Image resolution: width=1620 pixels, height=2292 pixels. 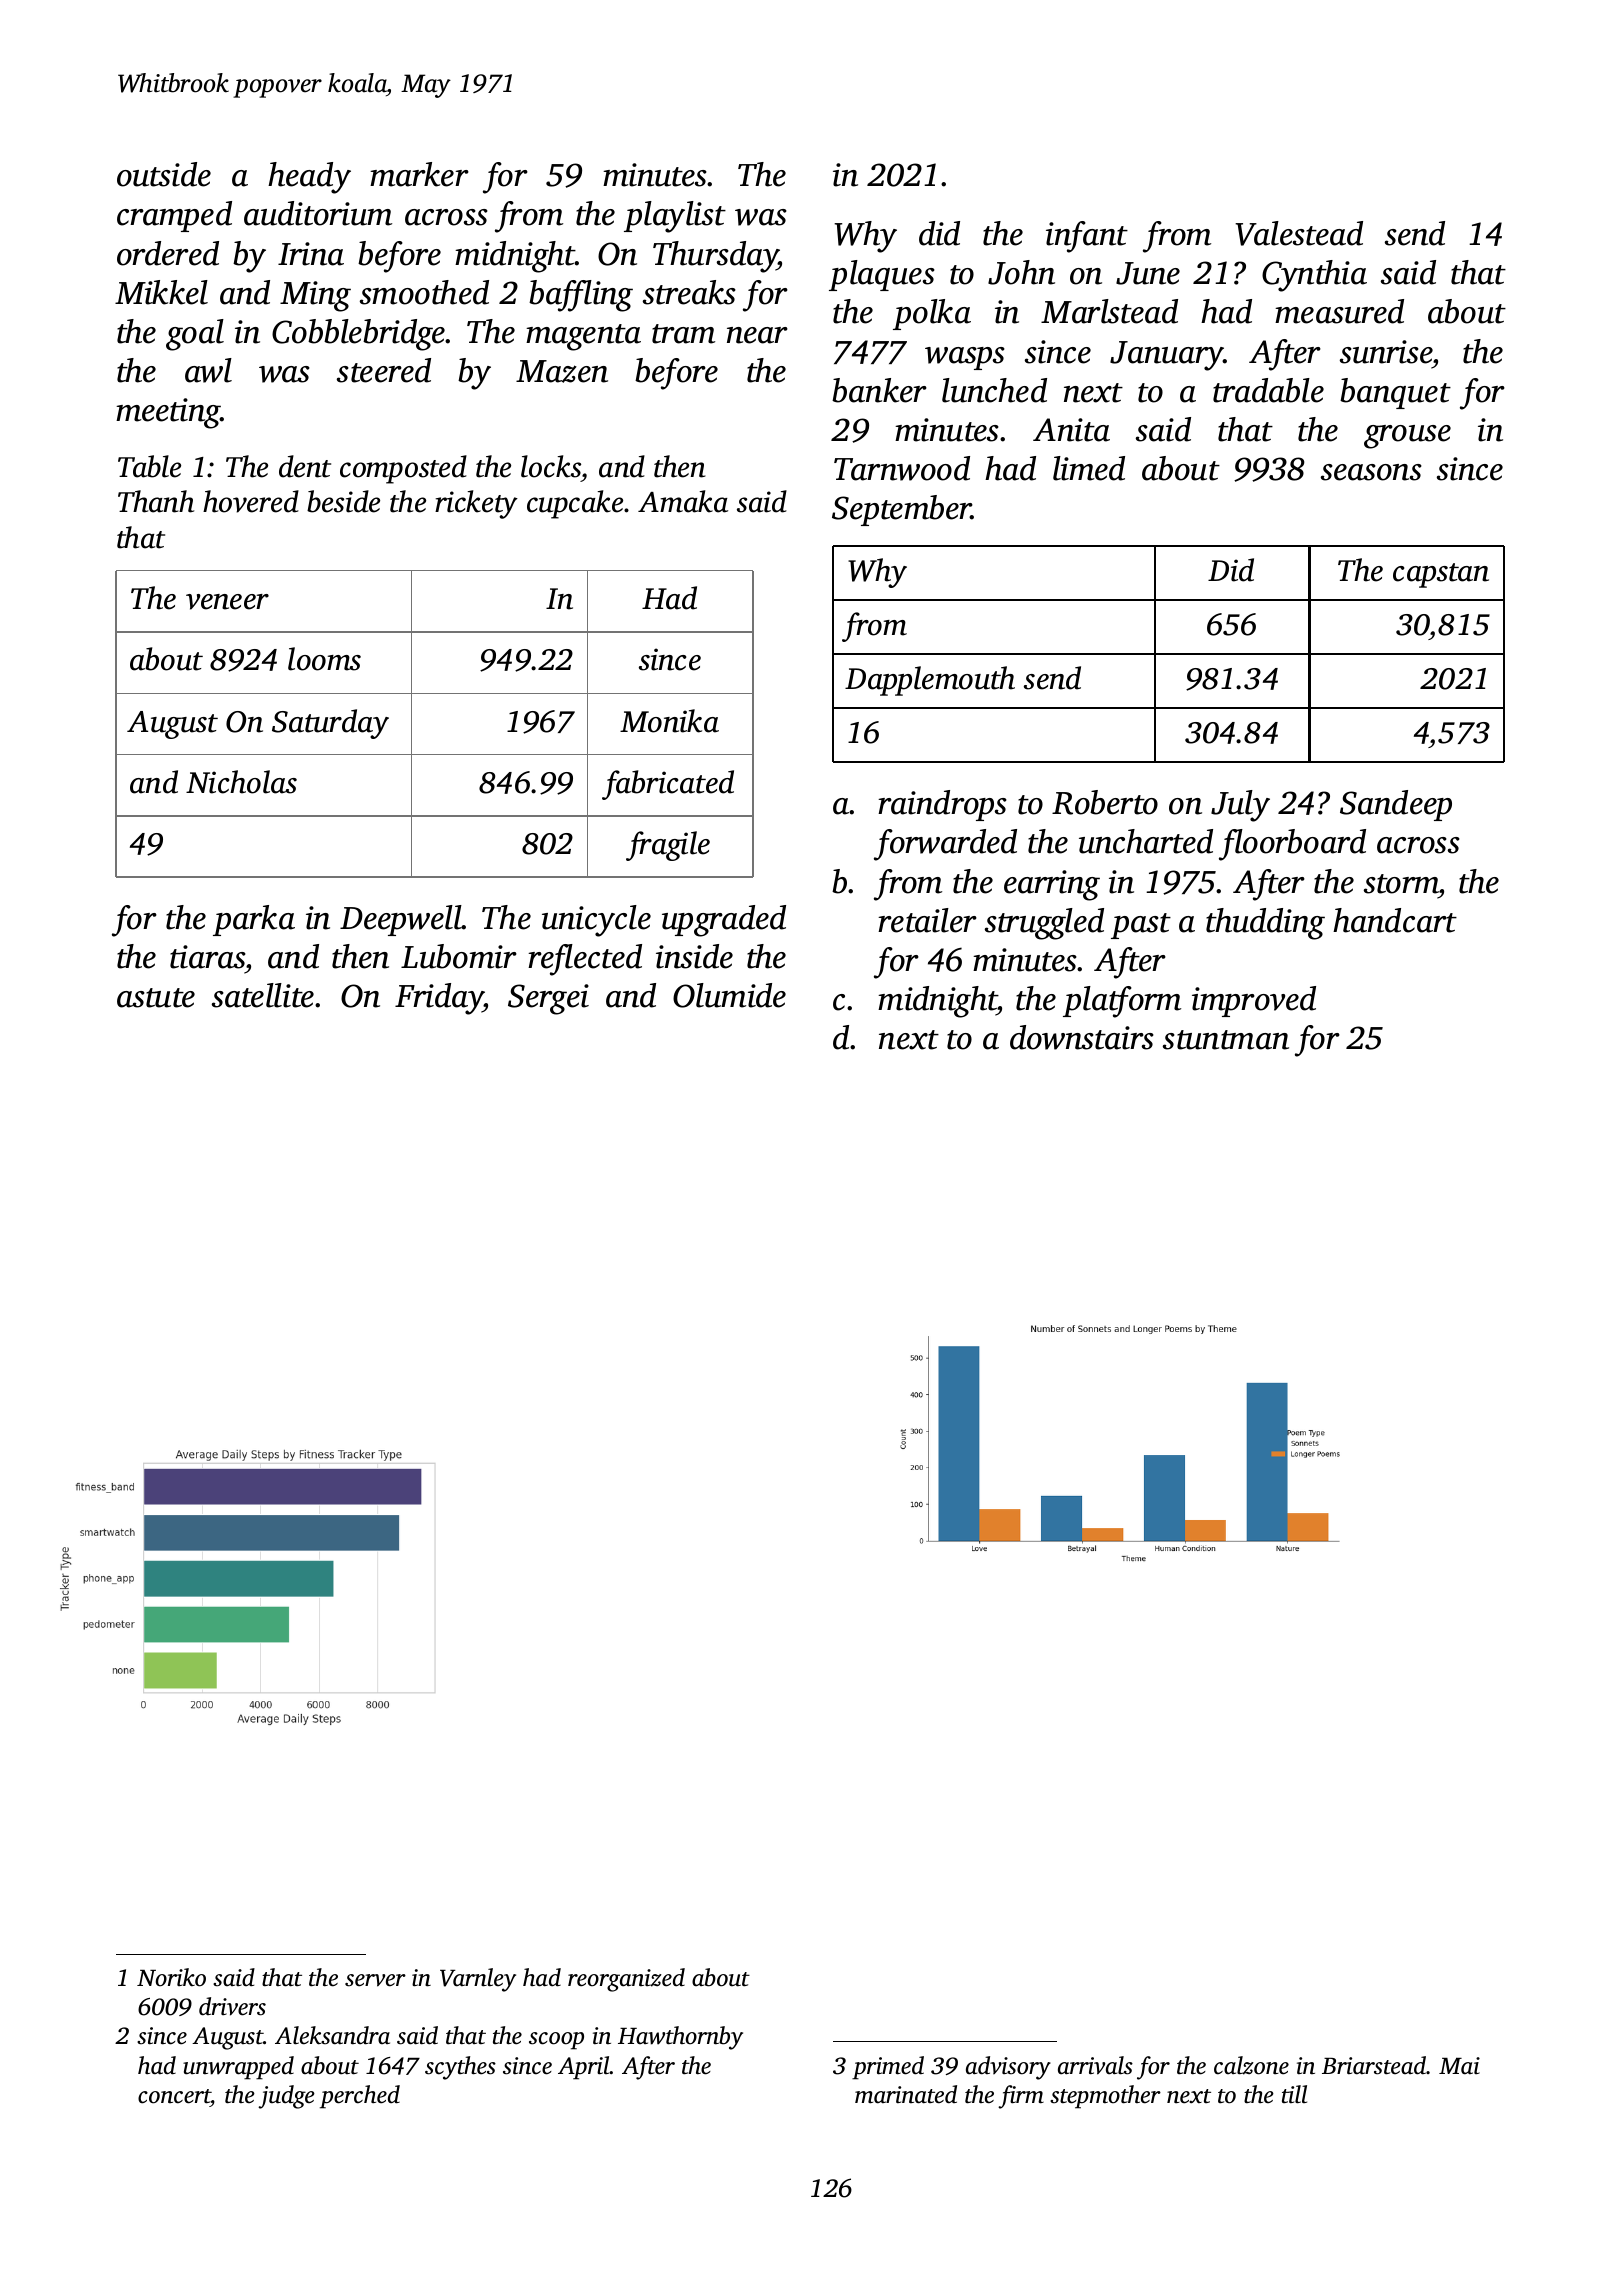 I want to click on Noriko, so click(x=171, y=1977).
